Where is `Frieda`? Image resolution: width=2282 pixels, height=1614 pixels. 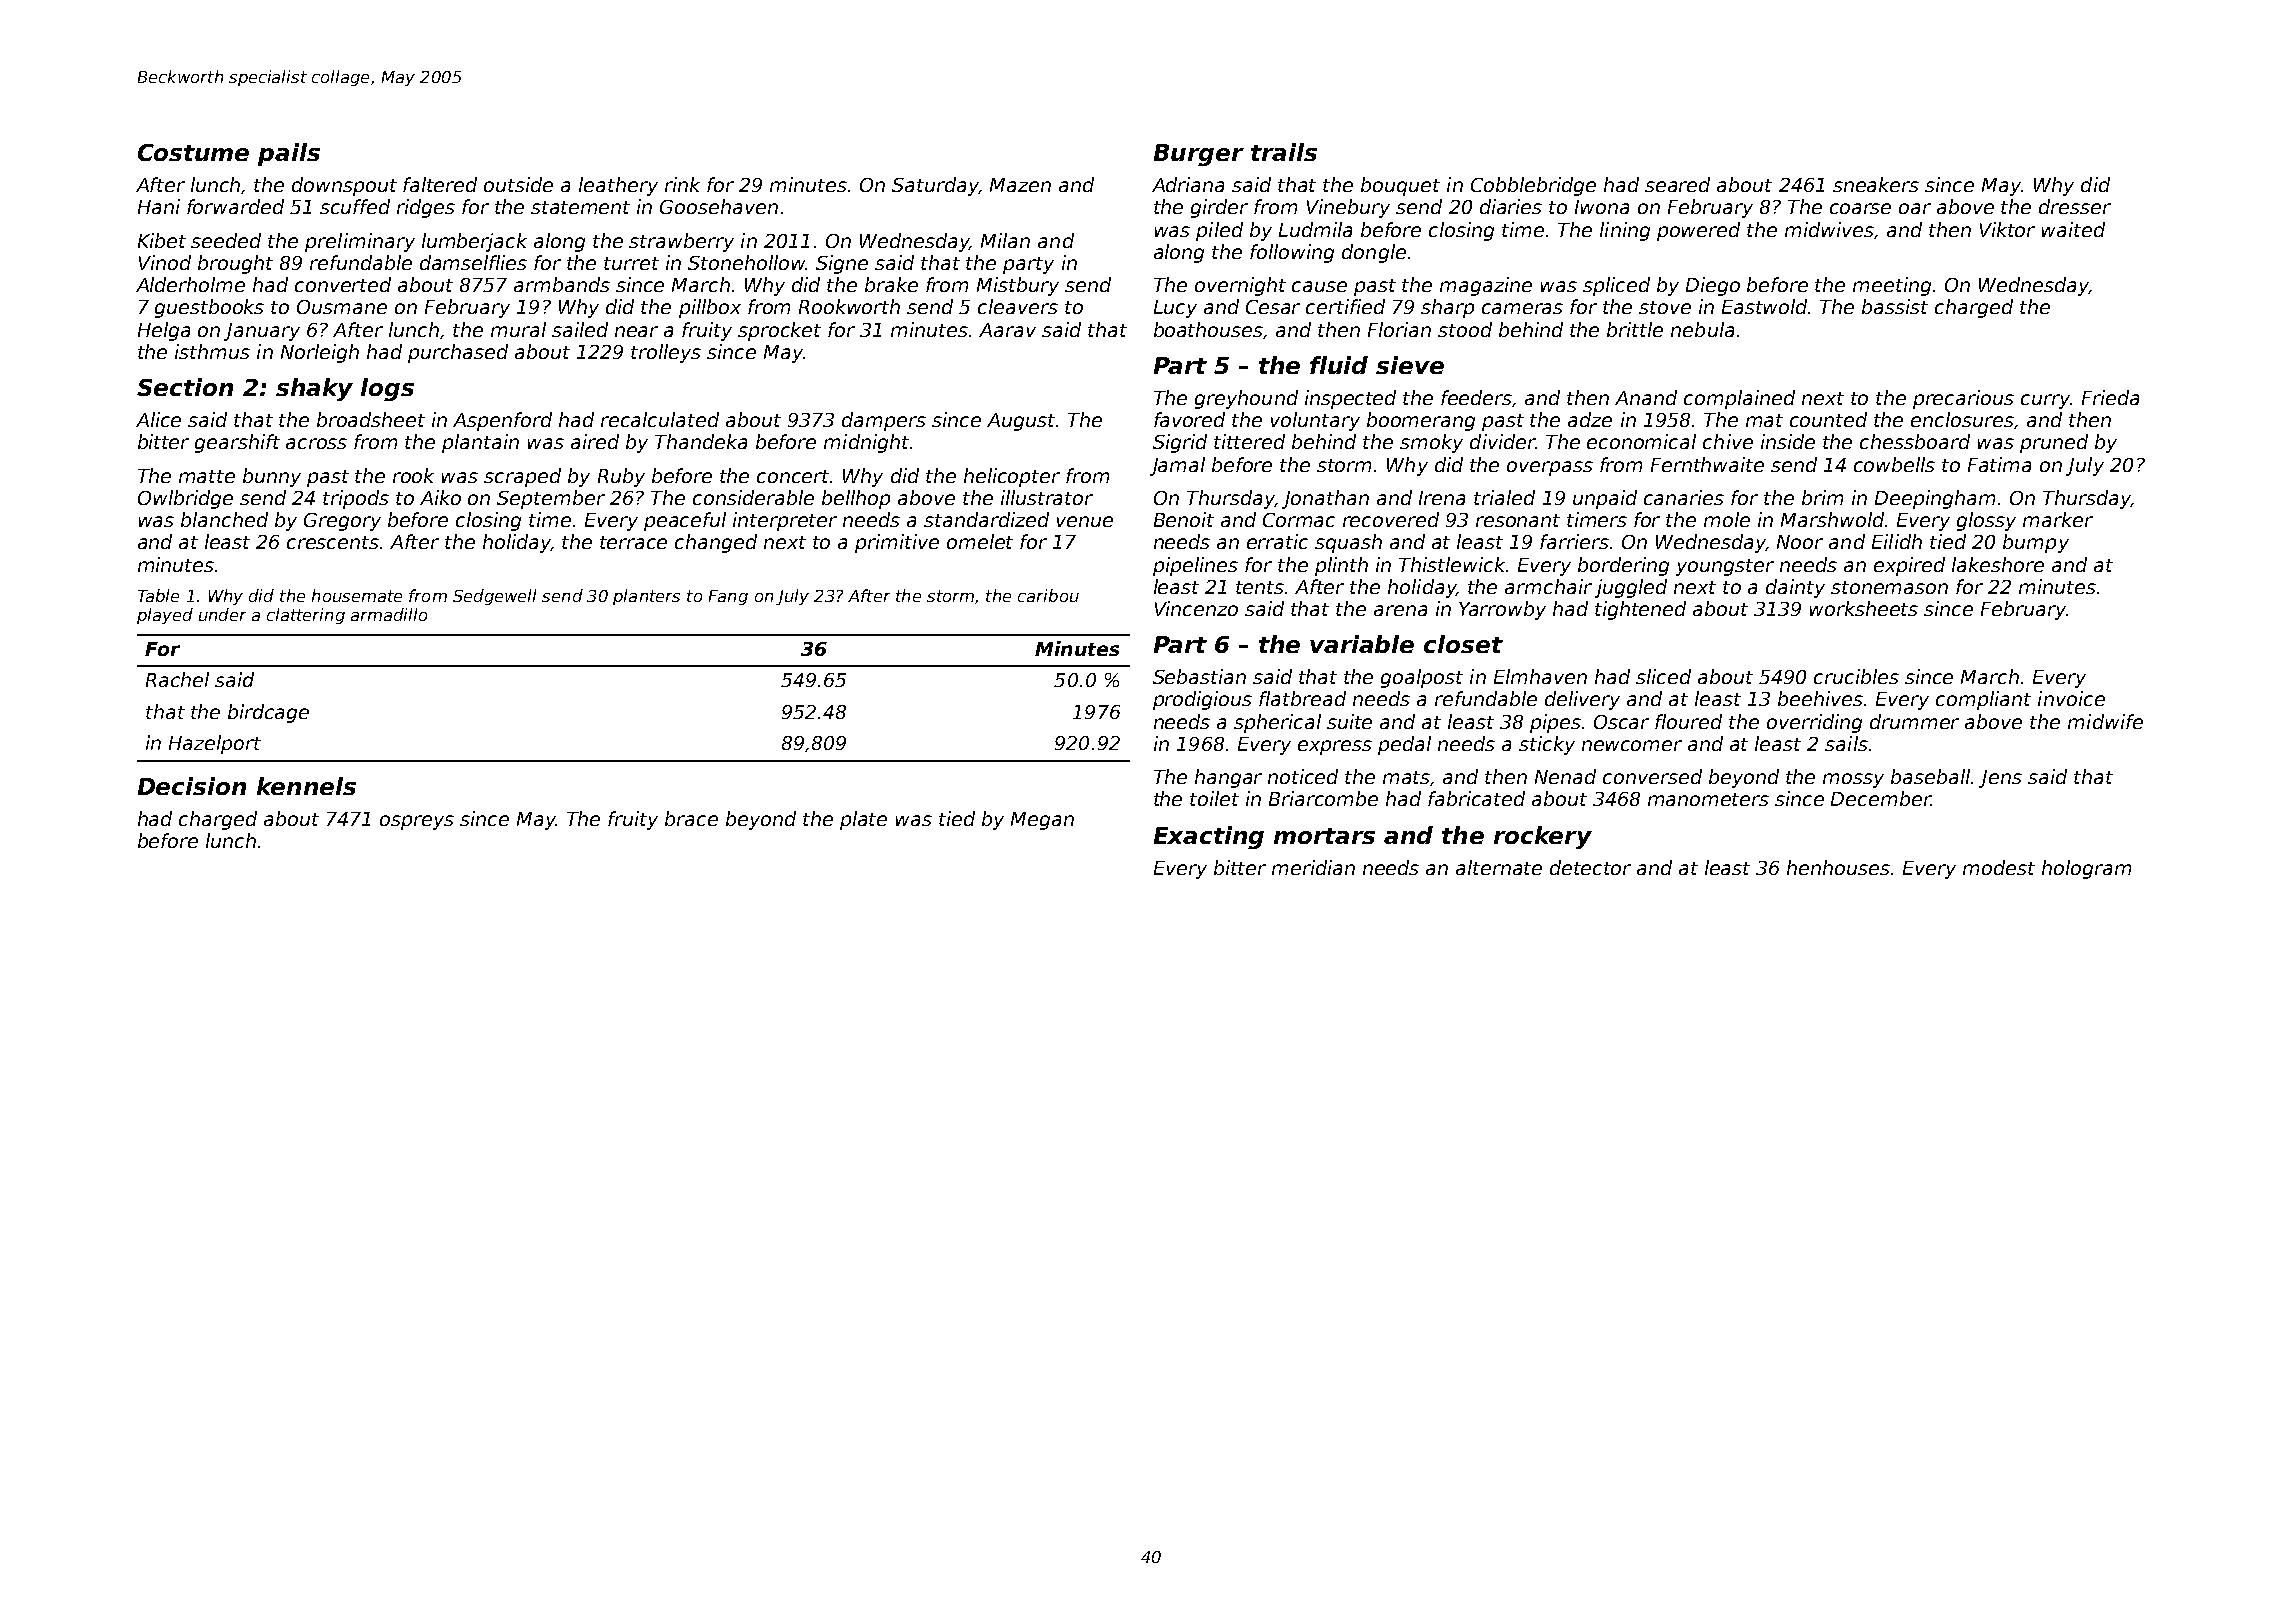 Frieda is located at coordinates (2110, 397).
